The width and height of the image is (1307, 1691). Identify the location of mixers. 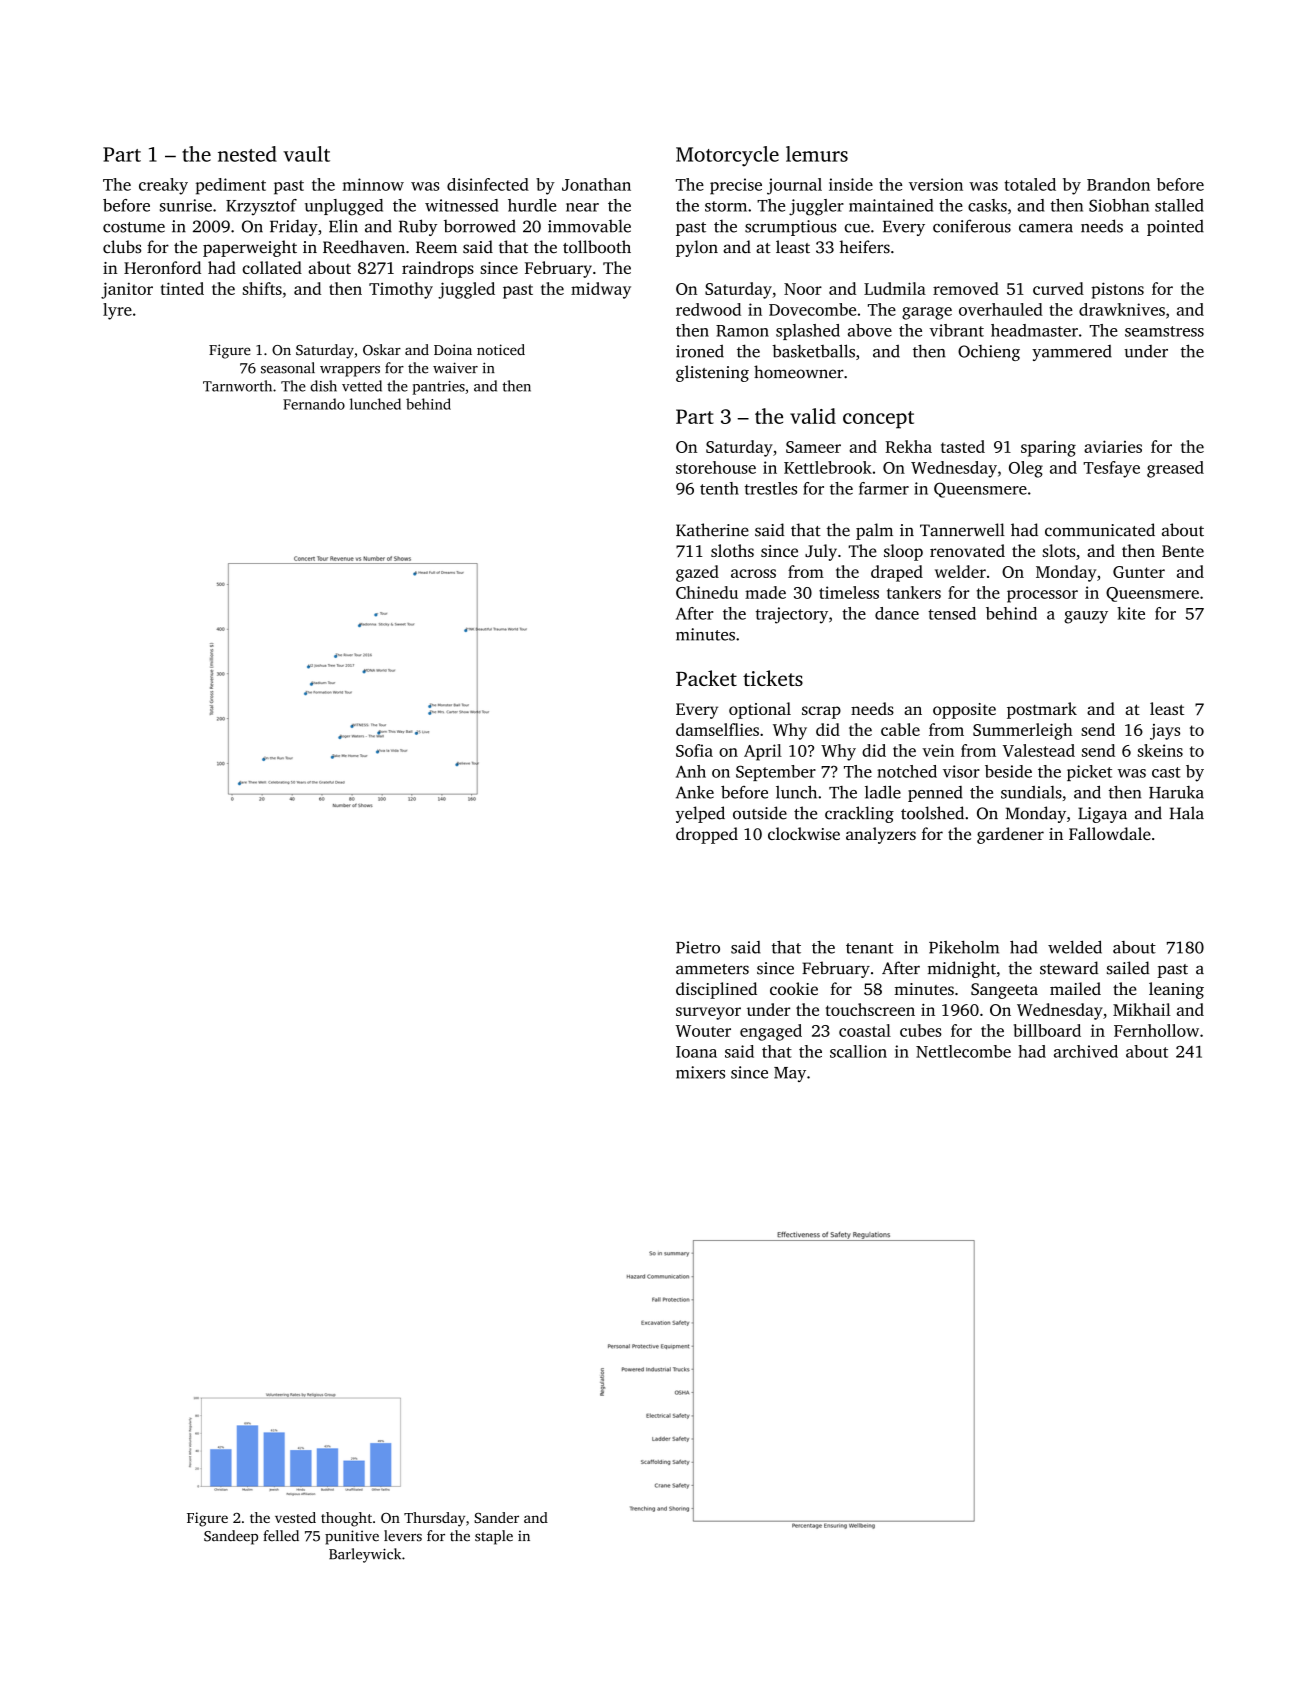
(700, 1072).
